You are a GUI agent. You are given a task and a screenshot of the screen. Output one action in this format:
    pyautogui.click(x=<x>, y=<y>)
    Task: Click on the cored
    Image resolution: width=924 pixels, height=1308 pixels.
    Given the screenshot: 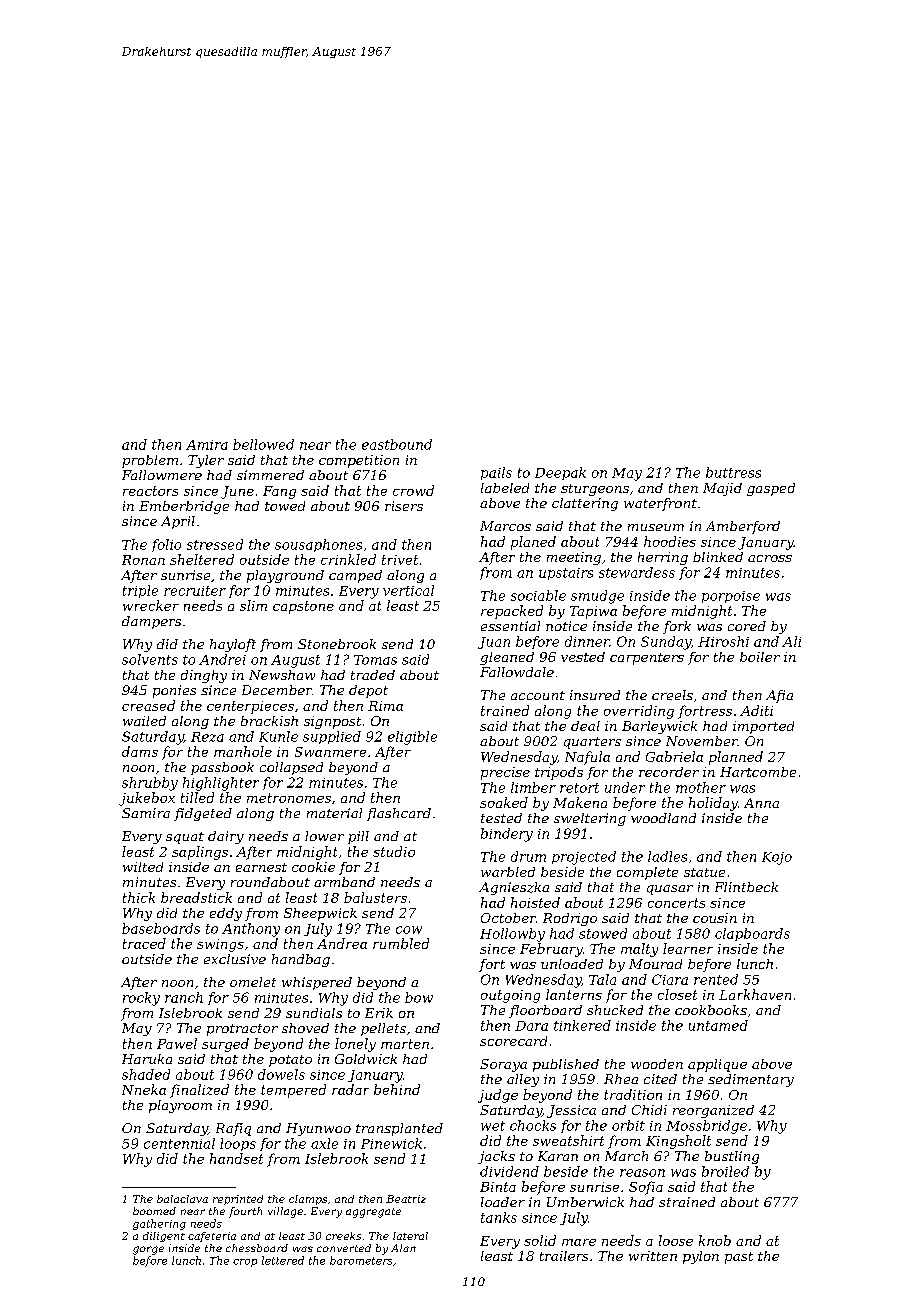 What is the action you would take?
    pyautogui.click(x=747, y=626)
